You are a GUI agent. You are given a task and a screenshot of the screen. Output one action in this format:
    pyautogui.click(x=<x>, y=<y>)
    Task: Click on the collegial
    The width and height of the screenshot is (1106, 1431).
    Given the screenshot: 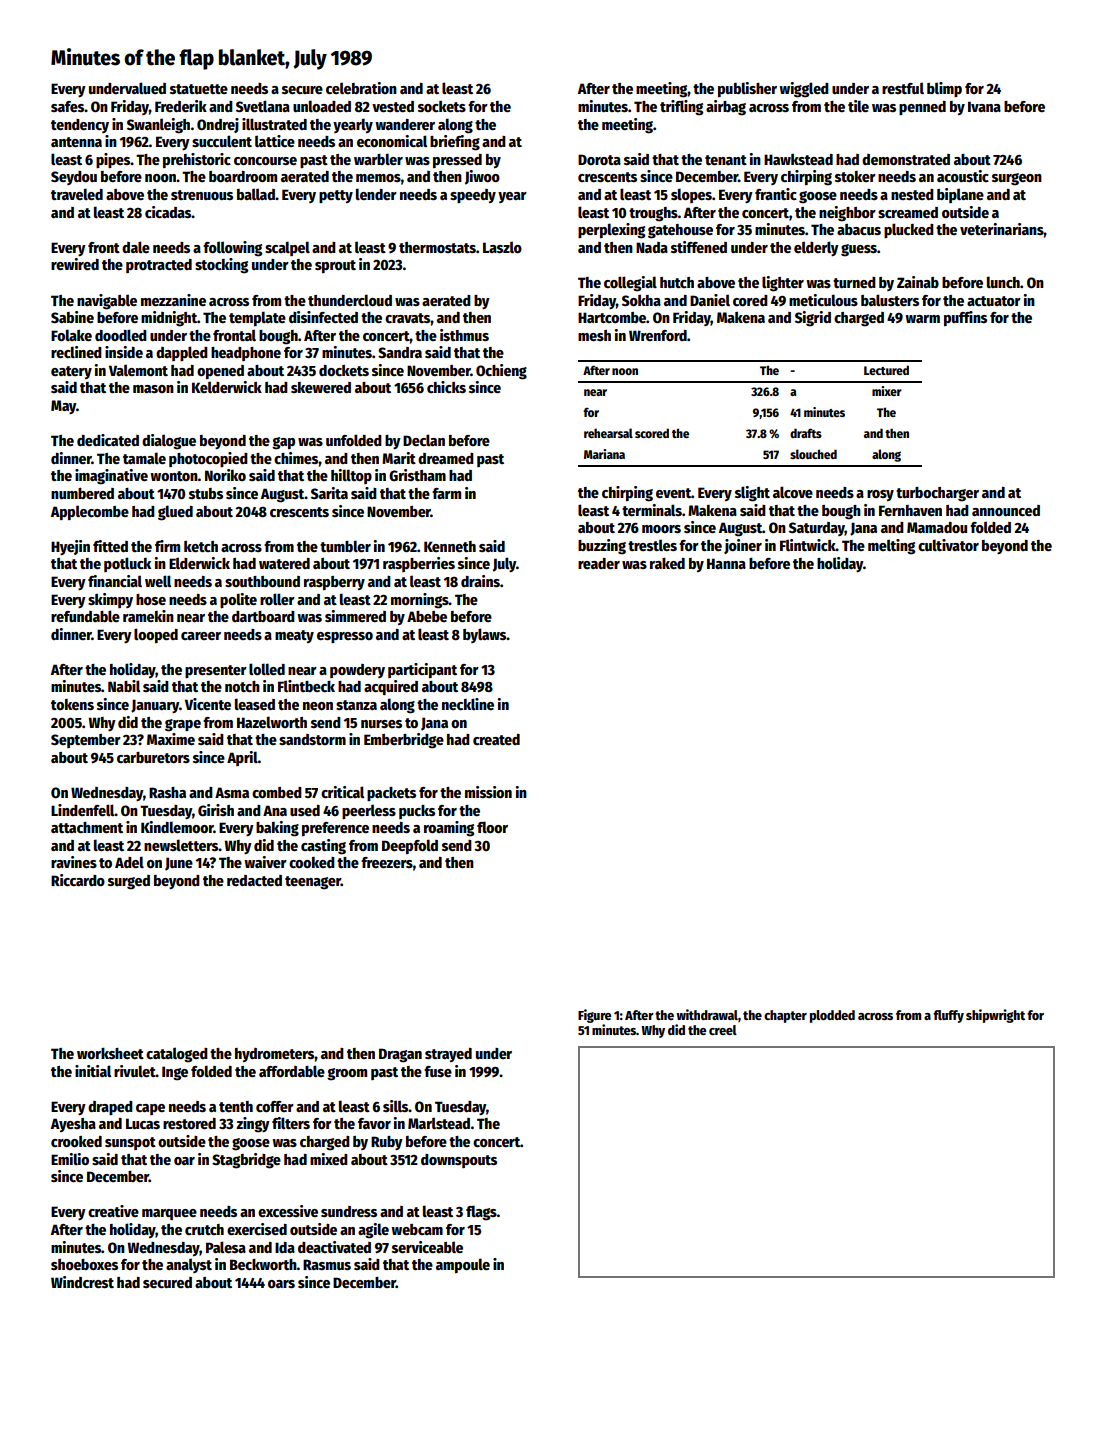 What is the action you would take?
    pyautogui.click(x=630, y=284)
